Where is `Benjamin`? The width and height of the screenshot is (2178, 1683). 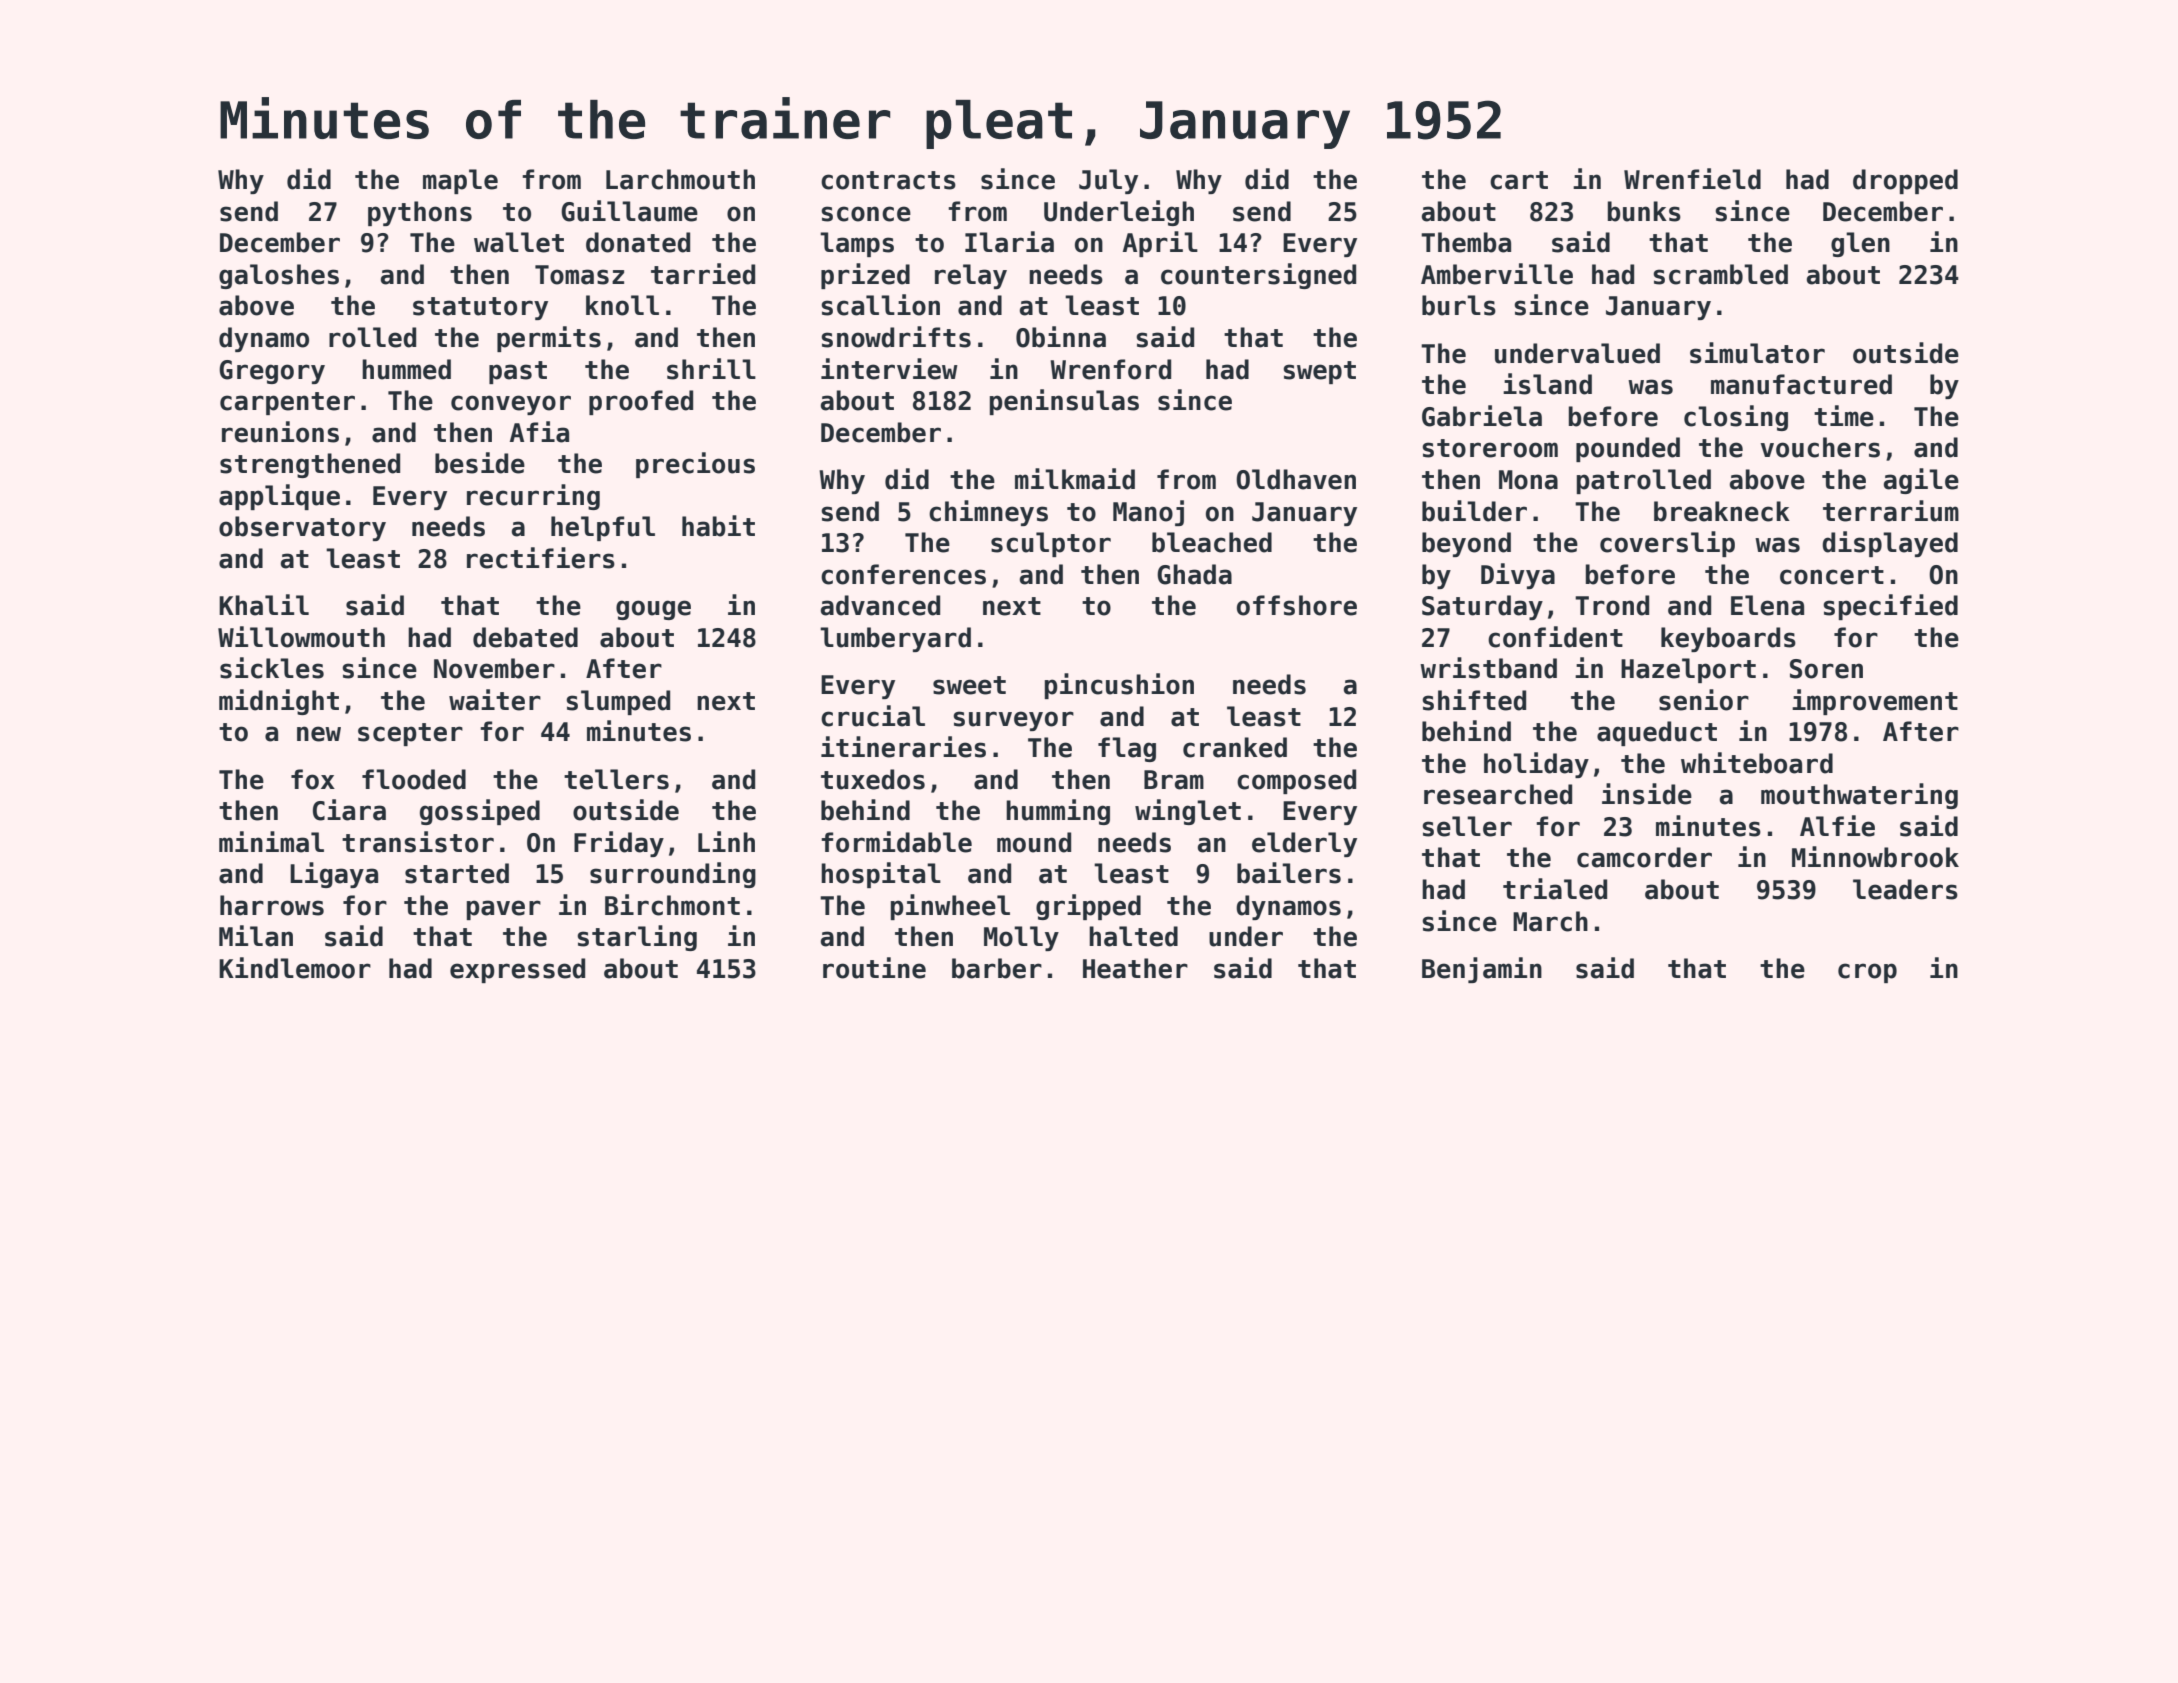
Benjamin is located at coordinates (1482, 970).
